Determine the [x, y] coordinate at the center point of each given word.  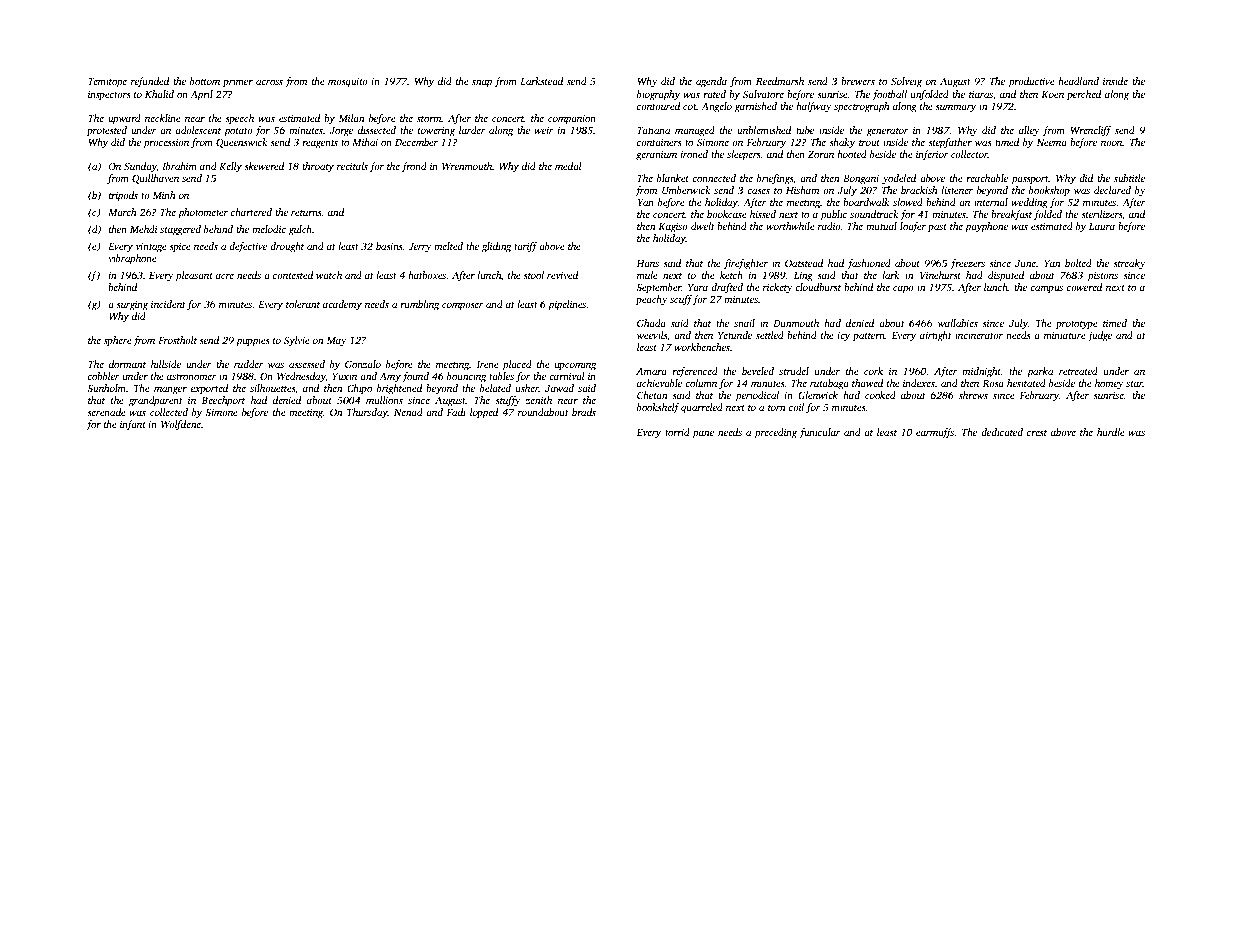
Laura [1102, 226]
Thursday [367, 413]
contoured [658, 106]
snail [744, 323]
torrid [677, 432]
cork [873, 371]
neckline [163, 118]
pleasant [194, 276]
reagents [320, 144]
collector [969, 154]
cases [758, 191]
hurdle [1111, 432]
